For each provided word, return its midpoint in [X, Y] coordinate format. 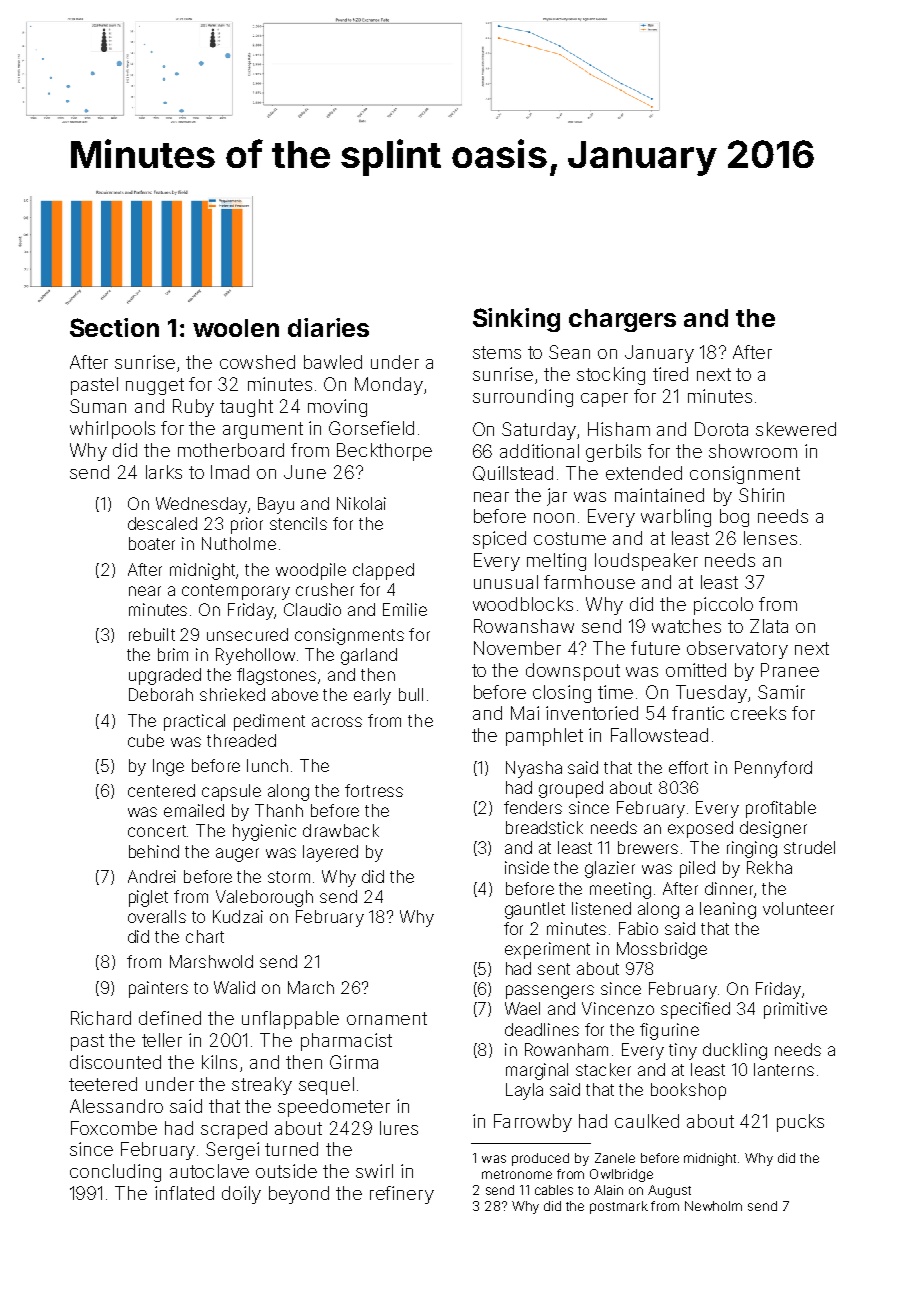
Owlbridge [621, 1175]
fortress [374, 790]
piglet [148, 898]
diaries [328, 327]
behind [154, 851]
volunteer [798, 908]
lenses [770, 538]
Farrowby [533, 1123]
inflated [184, 1193]
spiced [499, 540]
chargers [622, 320]
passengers [550, 992]
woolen [236, 328]
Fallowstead [659, 735]
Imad [230, 472]
